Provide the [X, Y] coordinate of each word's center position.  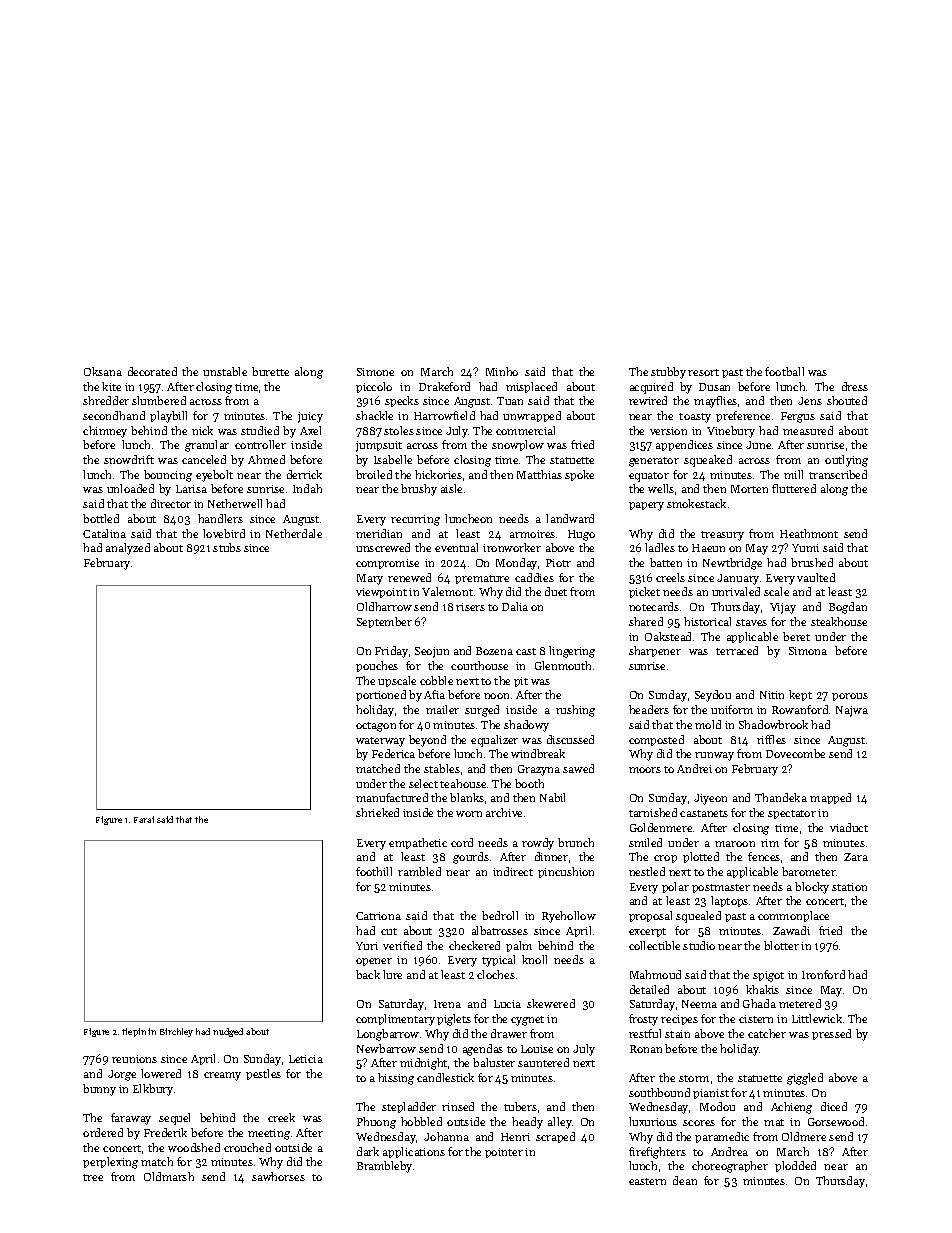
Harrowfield [444, 415]
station [849, 887]
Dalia [515, 606]
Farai [144, 819]
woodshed [194, 1147]
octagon [376, 727]
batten [666, 562]
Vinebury [731, 432]
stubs [227, 547]
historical [707, 621]
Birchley [176, 1032]
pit [521, 682]
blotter [781, 945]
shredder [106, 400]
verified [402, 945]
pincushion [566, 872]
